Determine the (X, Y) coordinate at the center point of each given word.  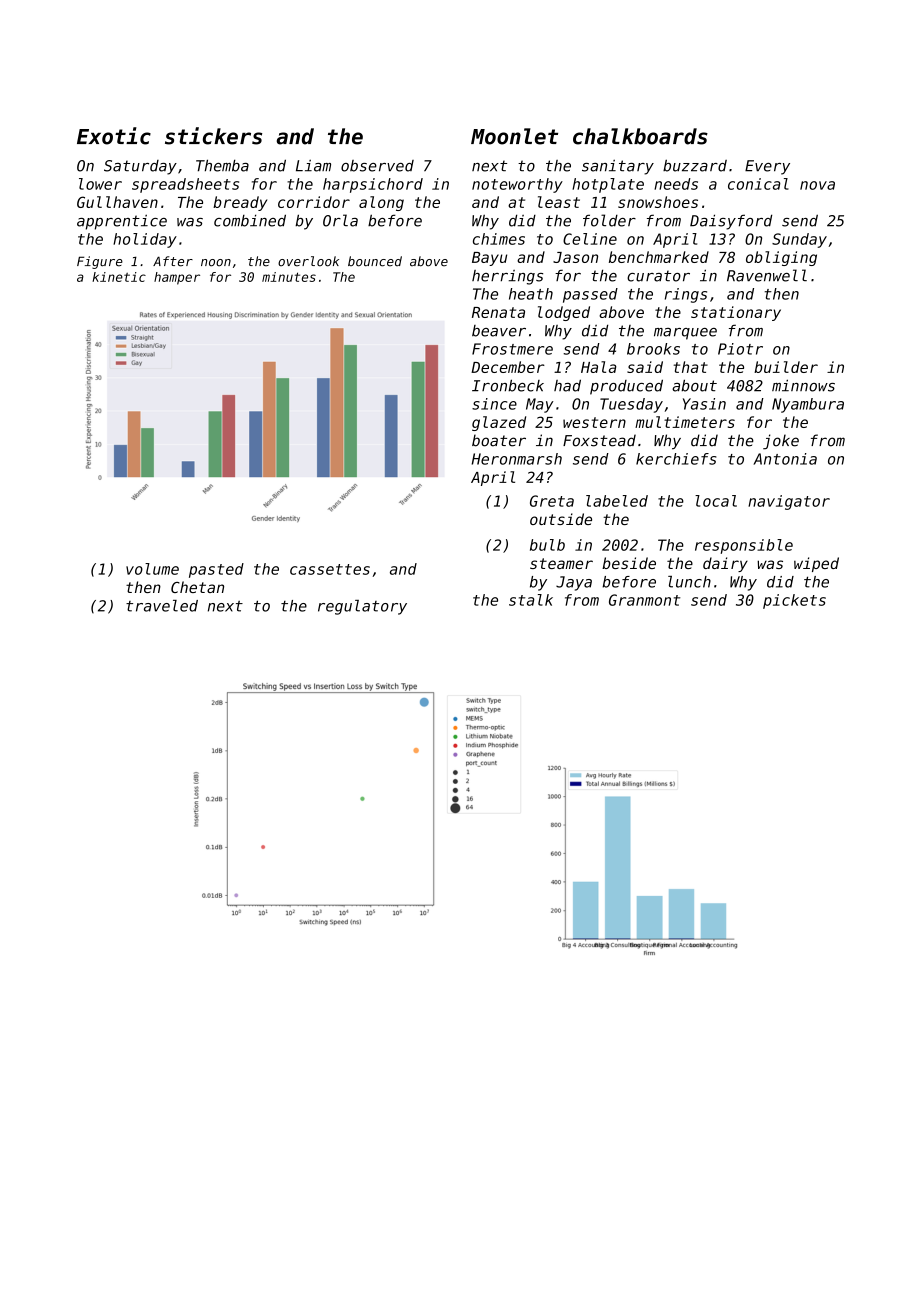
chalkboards (640, 136)
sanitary (618, 167)
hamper (177, 278)
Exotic (114, 136)
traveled (162, 606)
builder (786, 367)
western (594, 422)
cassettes (330, 569)
